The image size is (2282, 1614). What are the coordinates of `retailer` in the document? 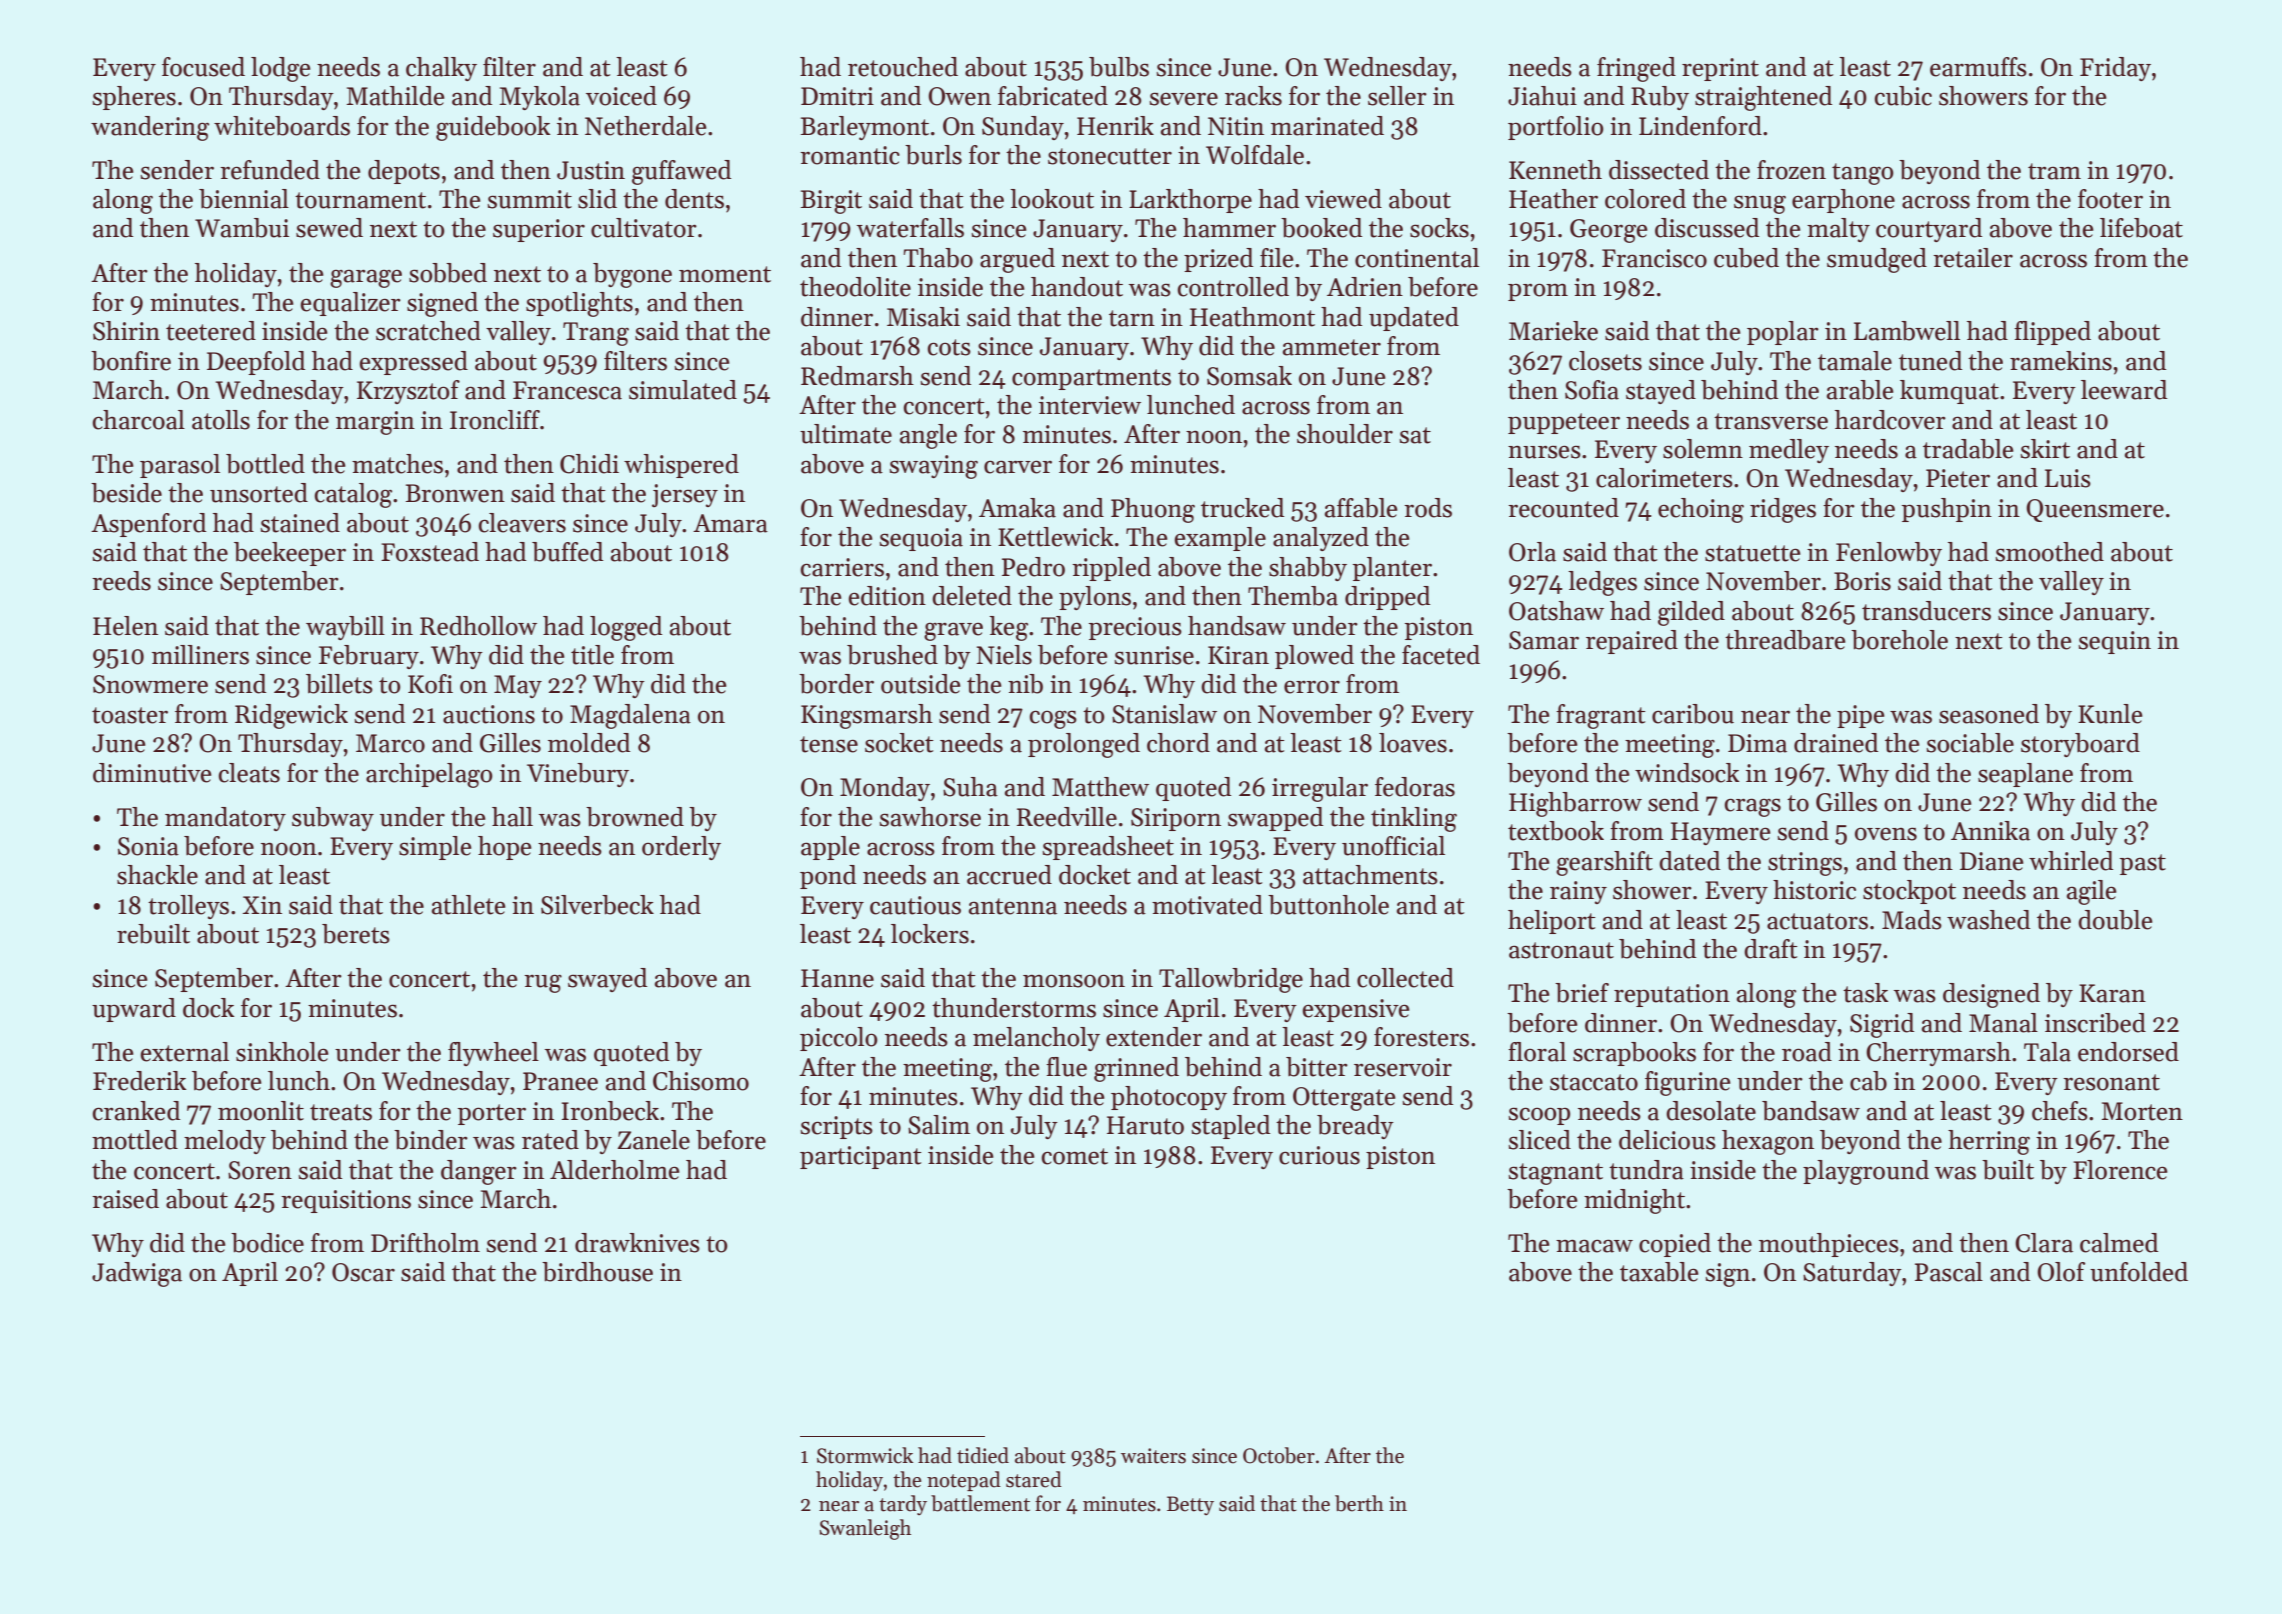 It's located at (1973, 258).
